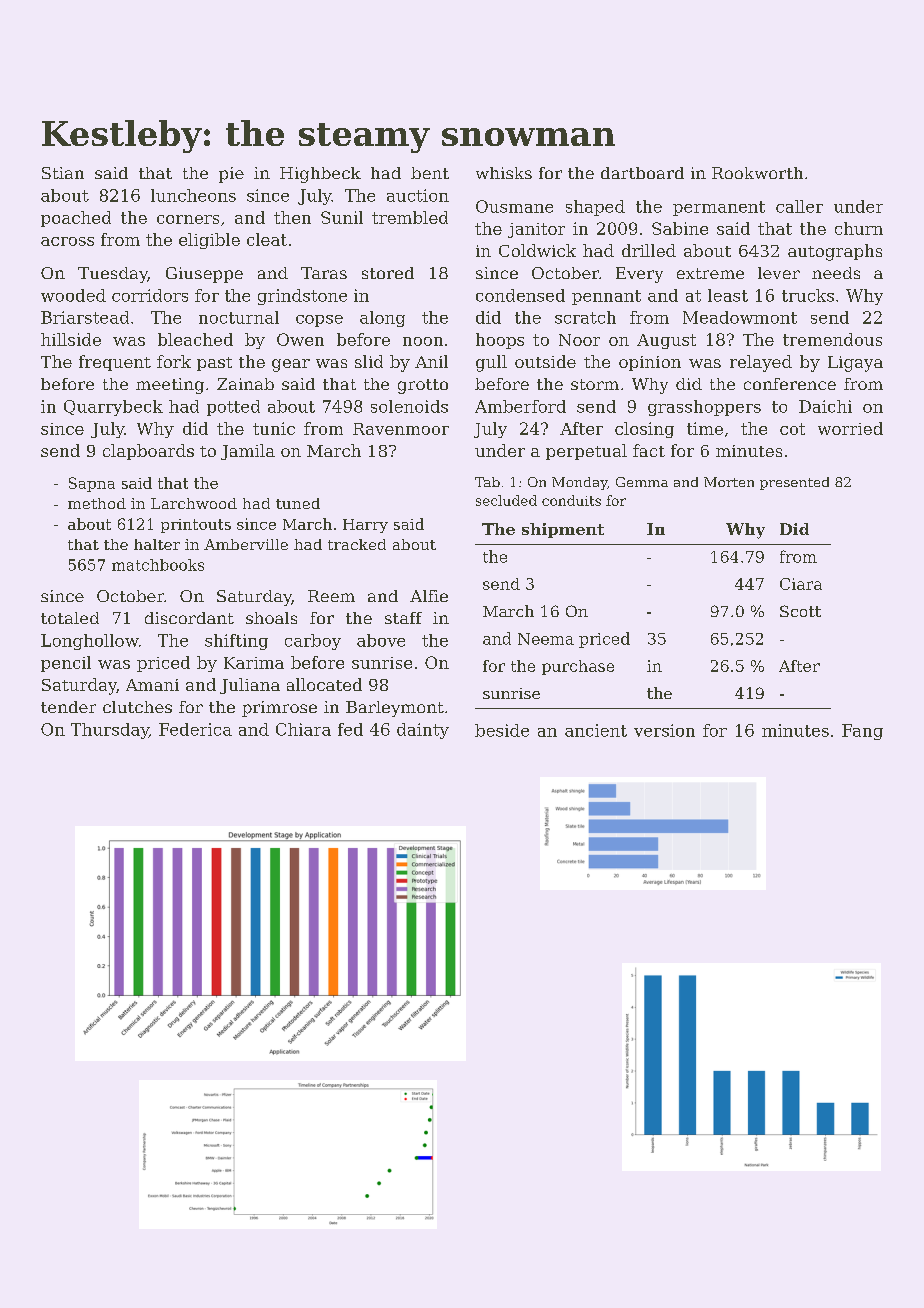 The height and width of the document is (1308, 924). What do you see at coordinates (66, 664) in the document?
I see `pencil` at bounding box center [66, 664].
